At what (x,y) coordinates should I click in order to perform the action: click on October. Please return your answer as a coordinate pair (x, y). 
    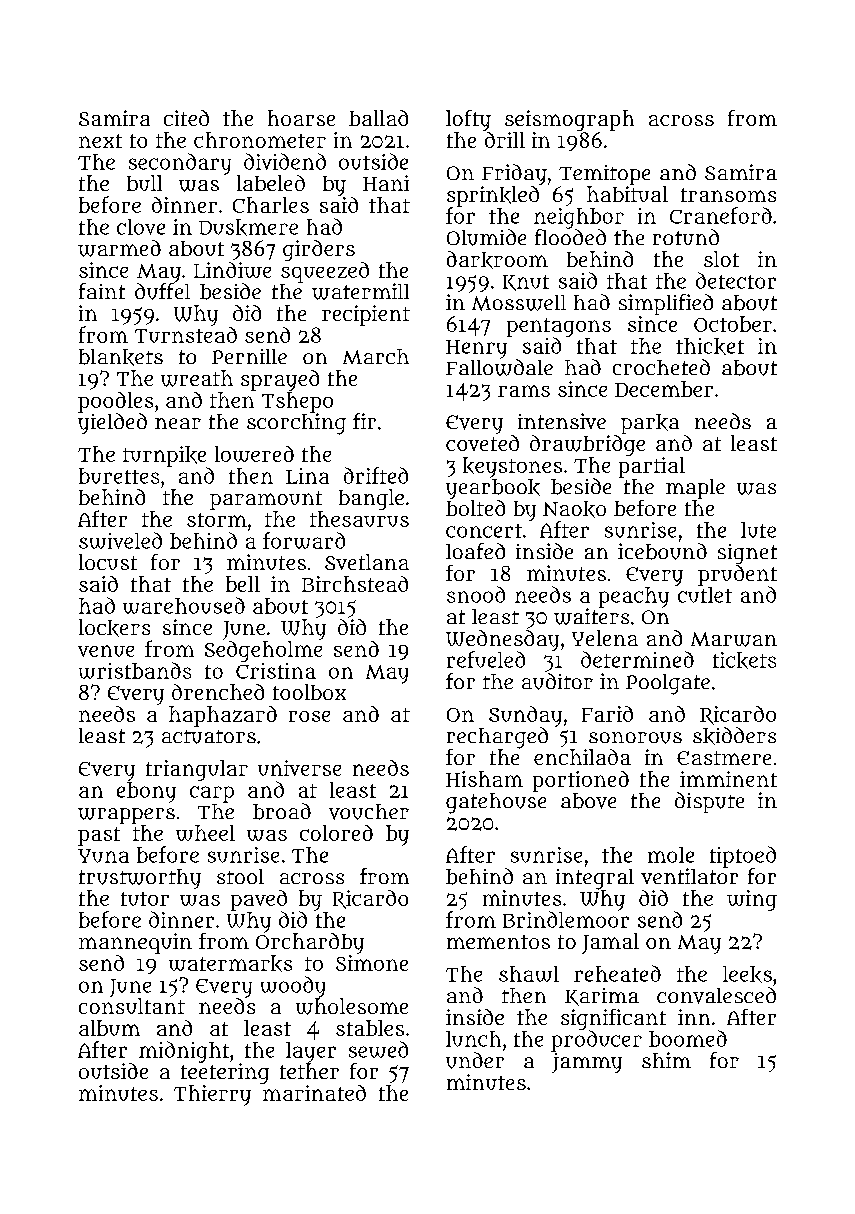
    Looking at the image, I should click on (733, 324).
